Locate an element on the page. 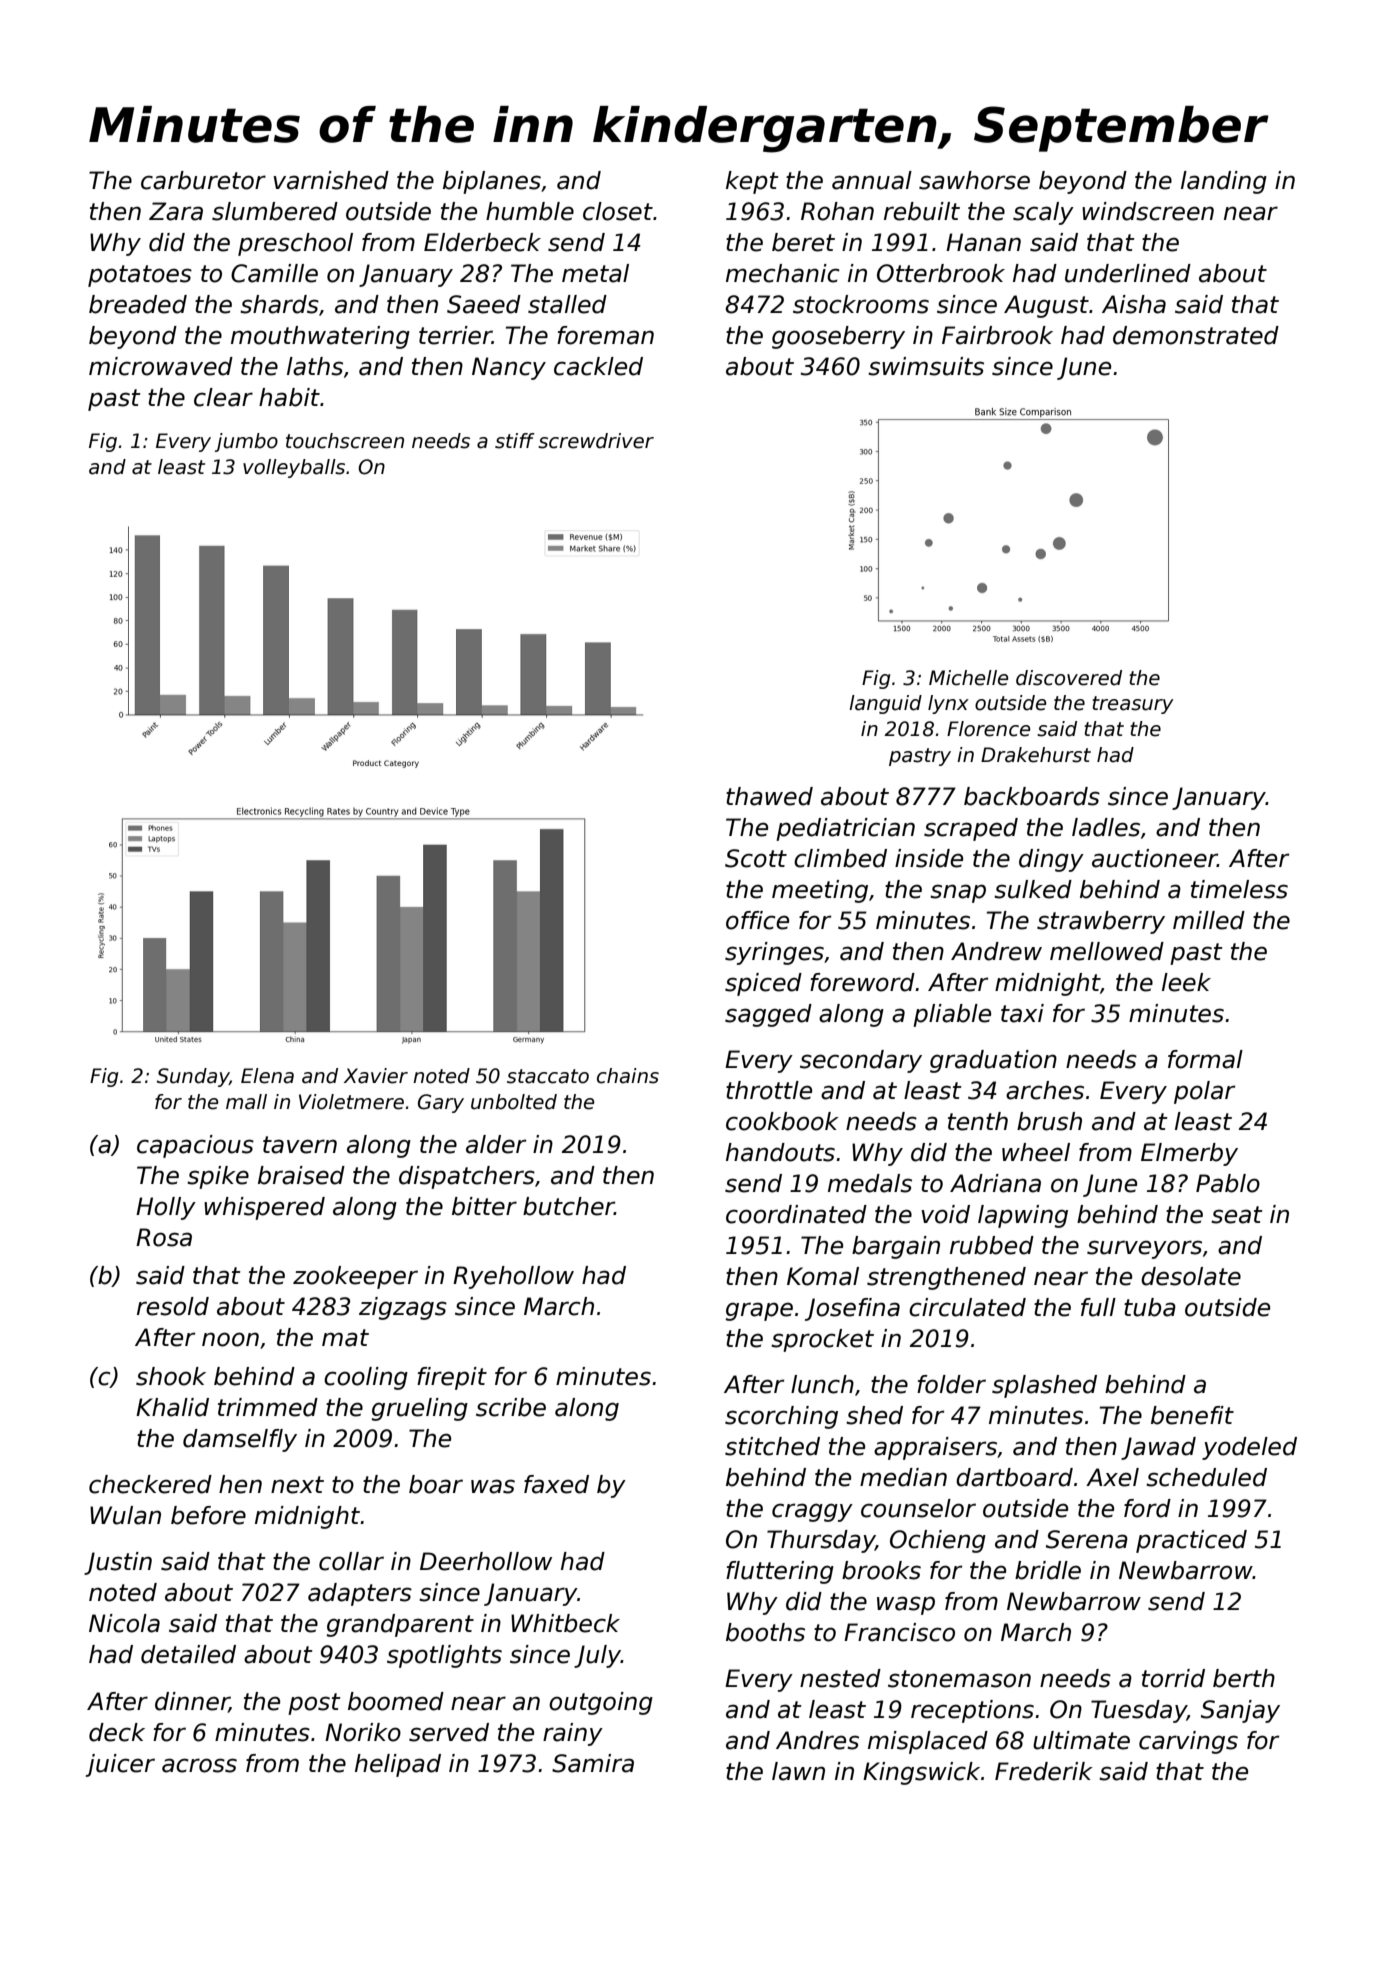  Fairbrook is located at coordinates (997, 335).
